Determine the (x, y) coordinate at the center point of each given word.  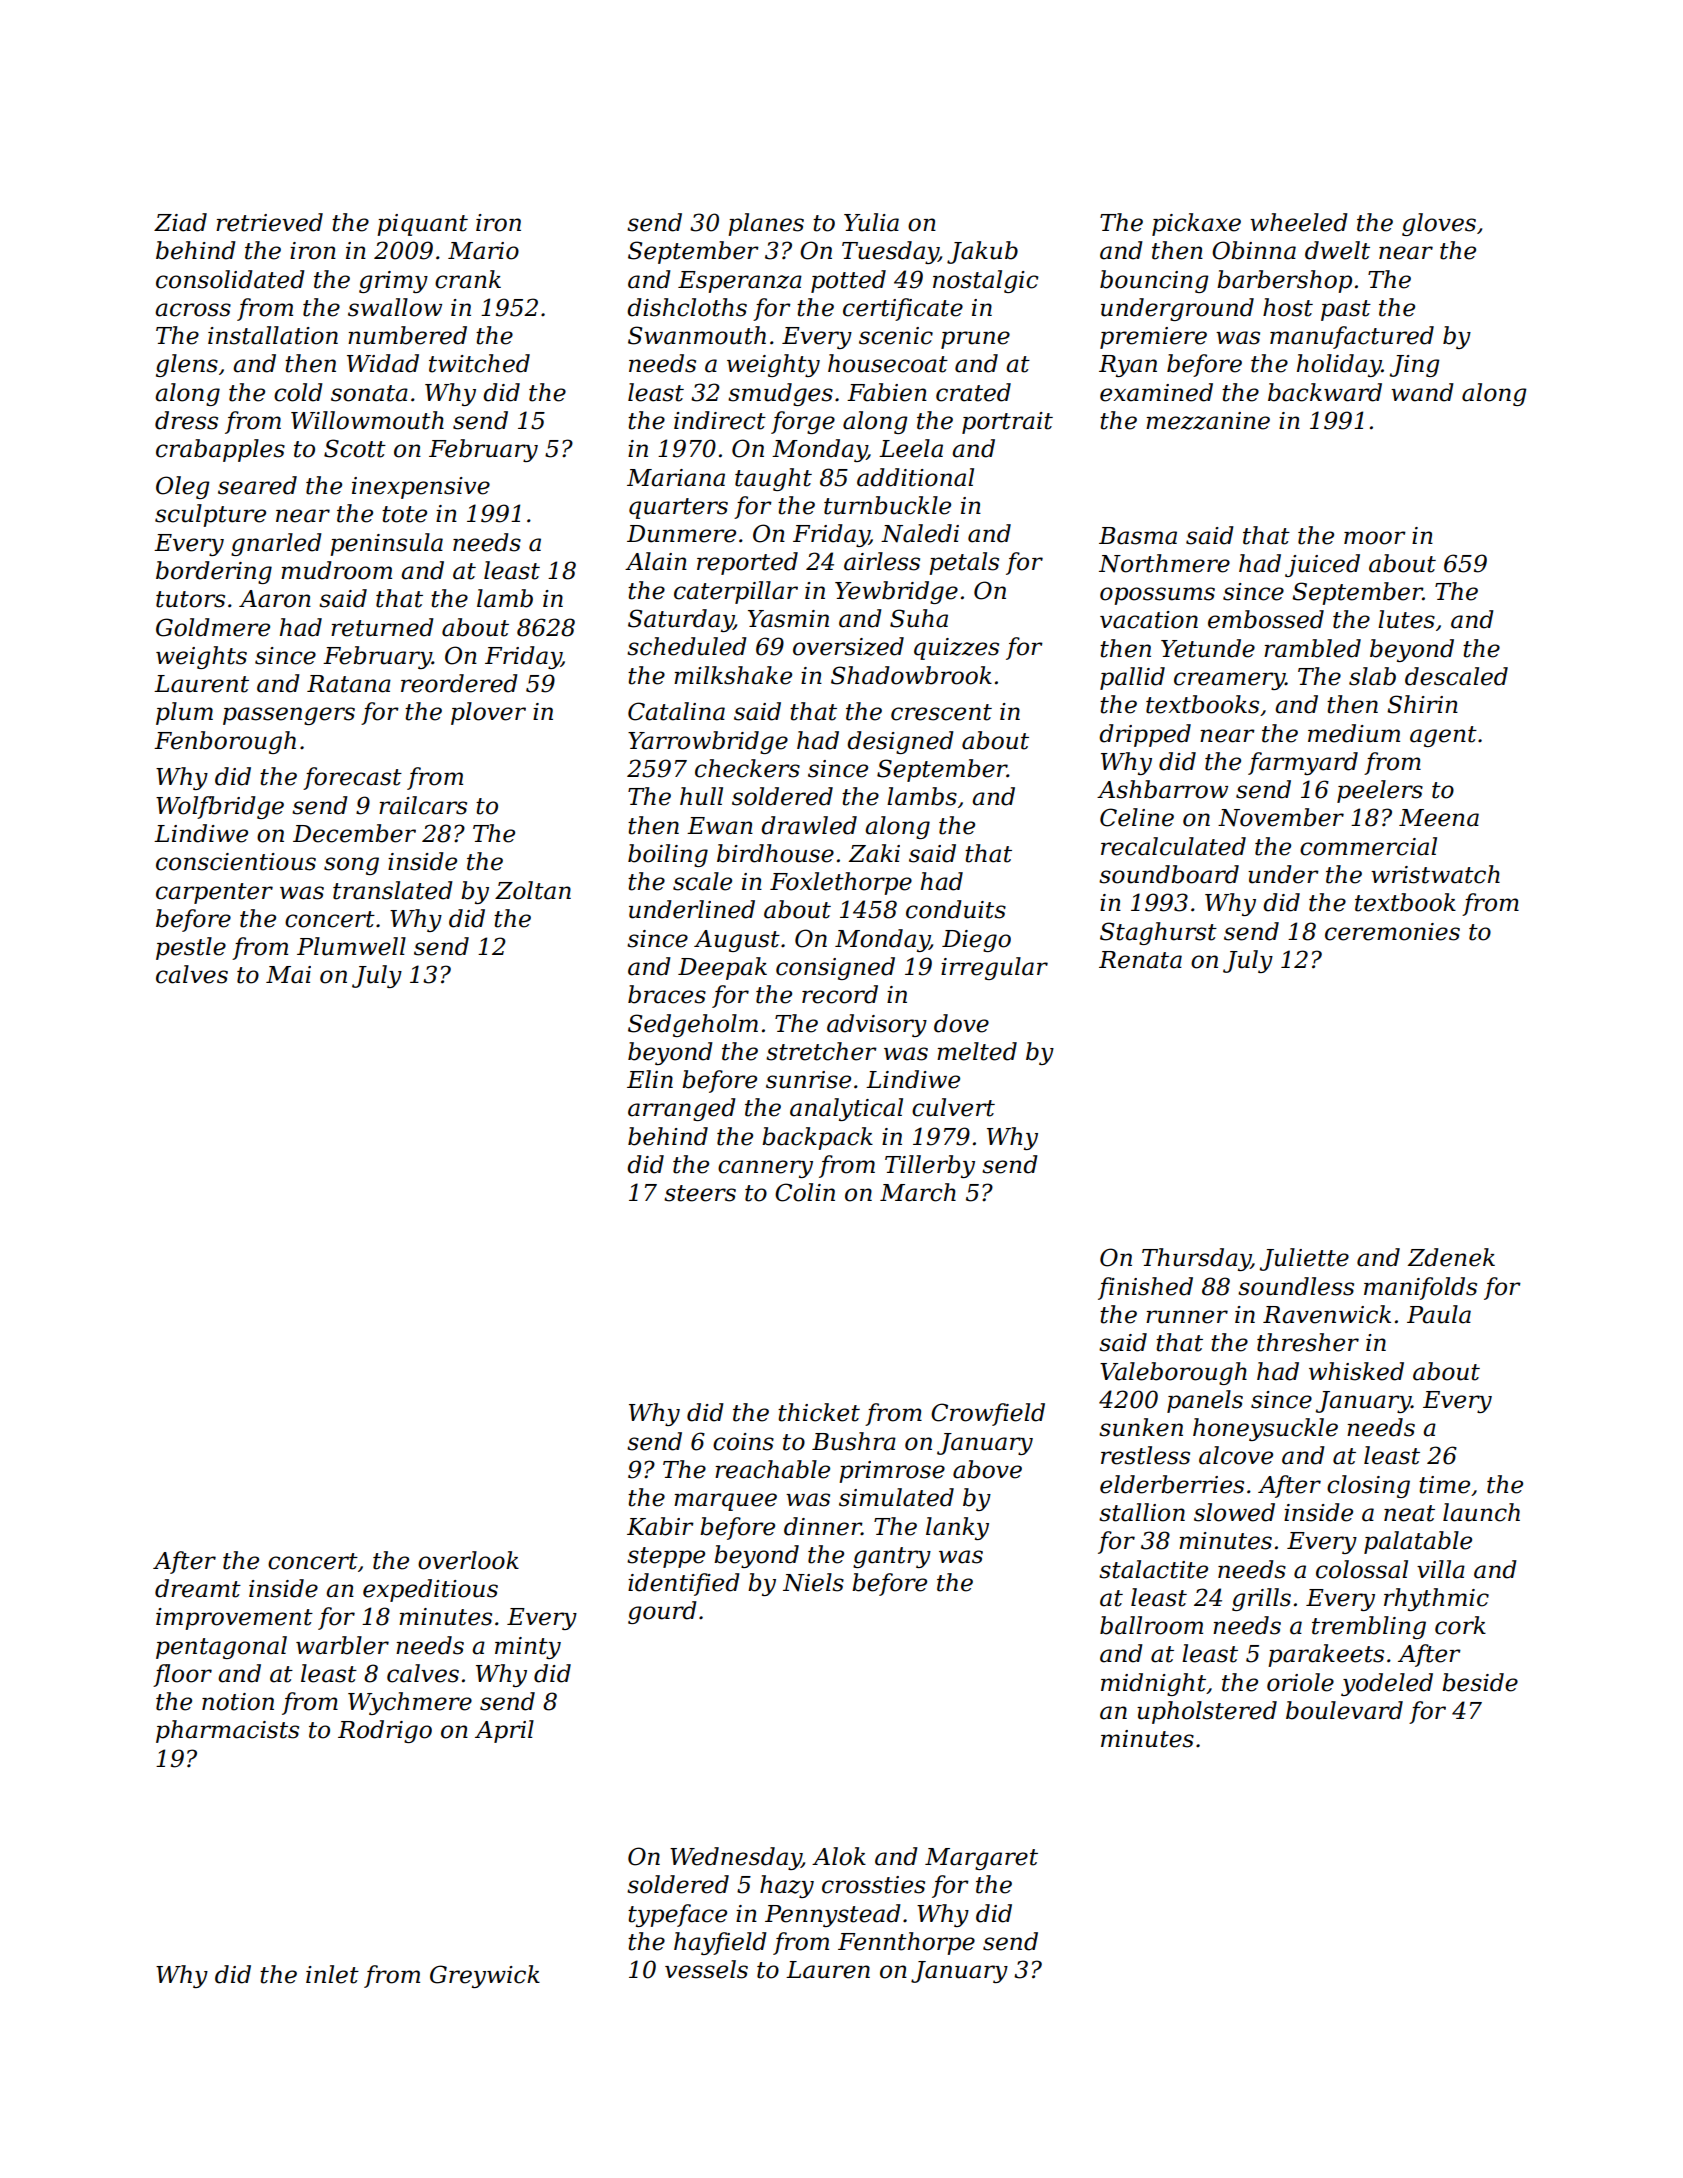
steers (700, 1193)
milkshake (733, 675)
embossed (1266, 619)
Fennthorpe (906, 1943)
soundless (1296, 1286)
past (1346, 310)
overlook (468, 1560)
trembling (1369, 1627)
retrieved (269, 222)
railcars (423, 805)
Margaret (981, 1859)
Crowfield (988, 1414)
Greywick (485, 1976)
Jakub (982, 252)
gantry (892, 1557)
